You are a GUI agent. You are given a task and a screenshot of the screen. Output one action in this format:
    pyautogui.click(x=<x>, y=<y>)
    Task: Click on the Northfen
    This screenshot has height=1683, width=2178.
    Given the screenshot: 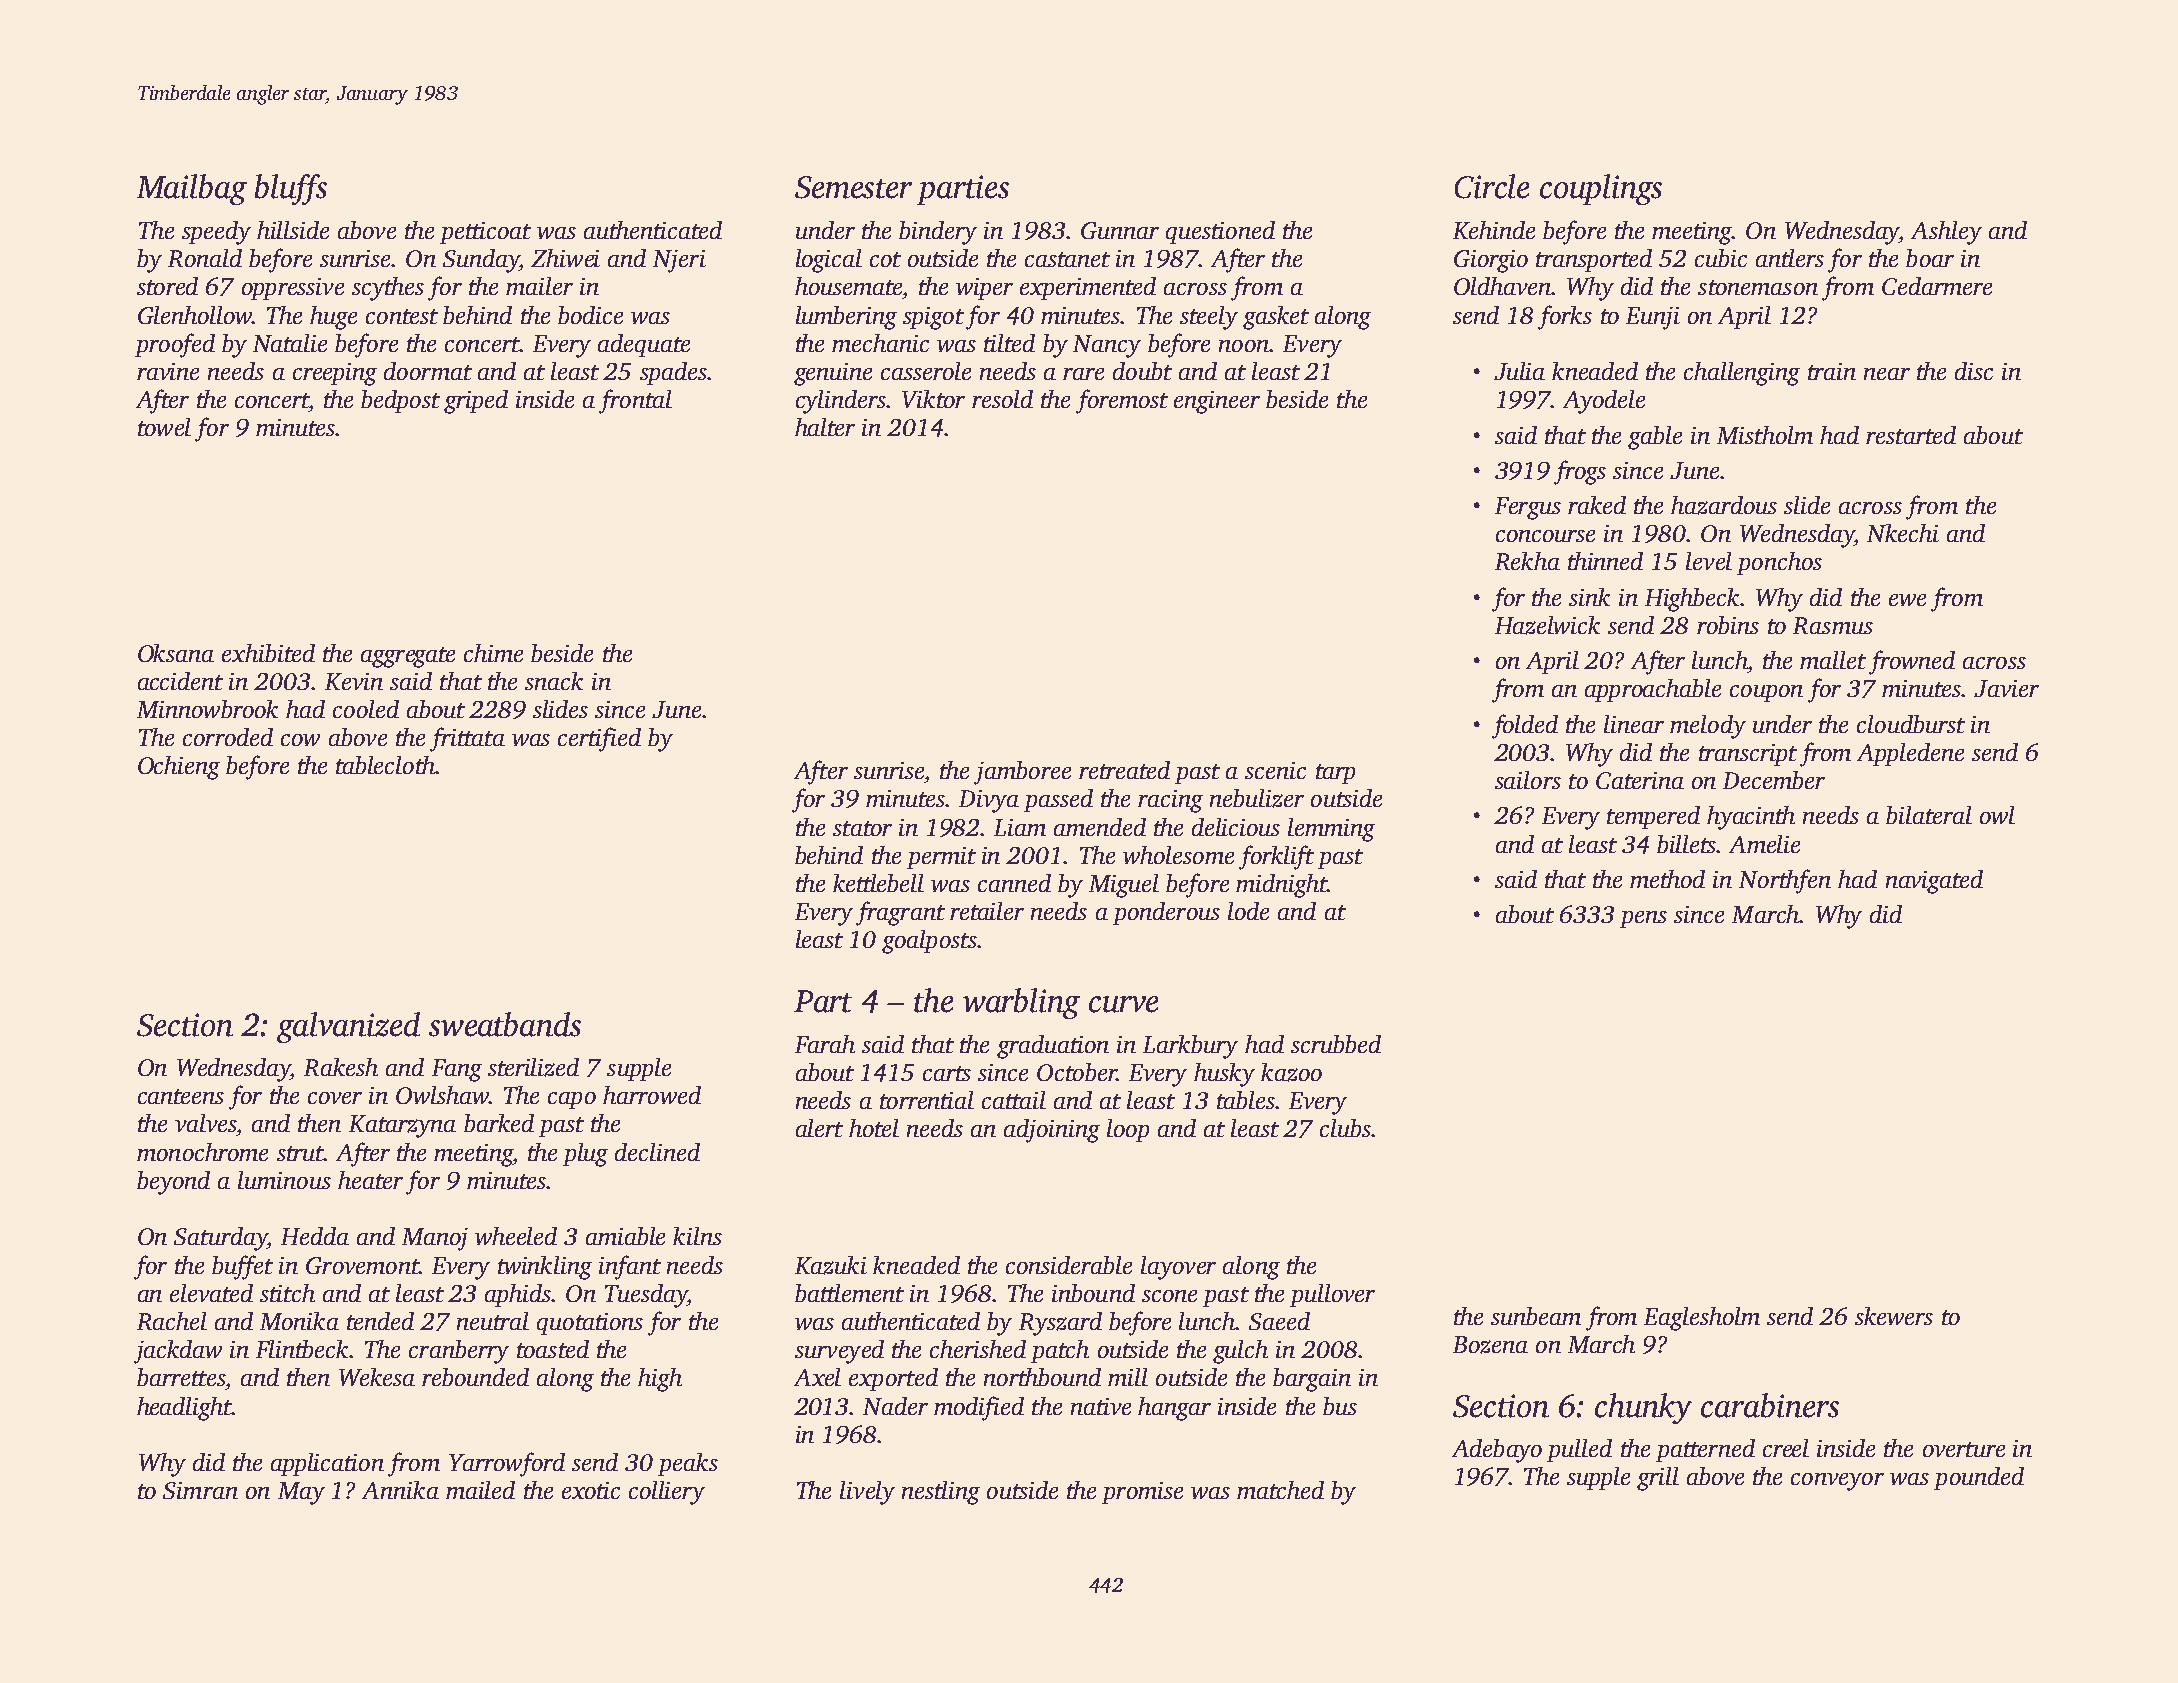 What is the action you would take?
    pyautogui.click(x=1785, y=881)
